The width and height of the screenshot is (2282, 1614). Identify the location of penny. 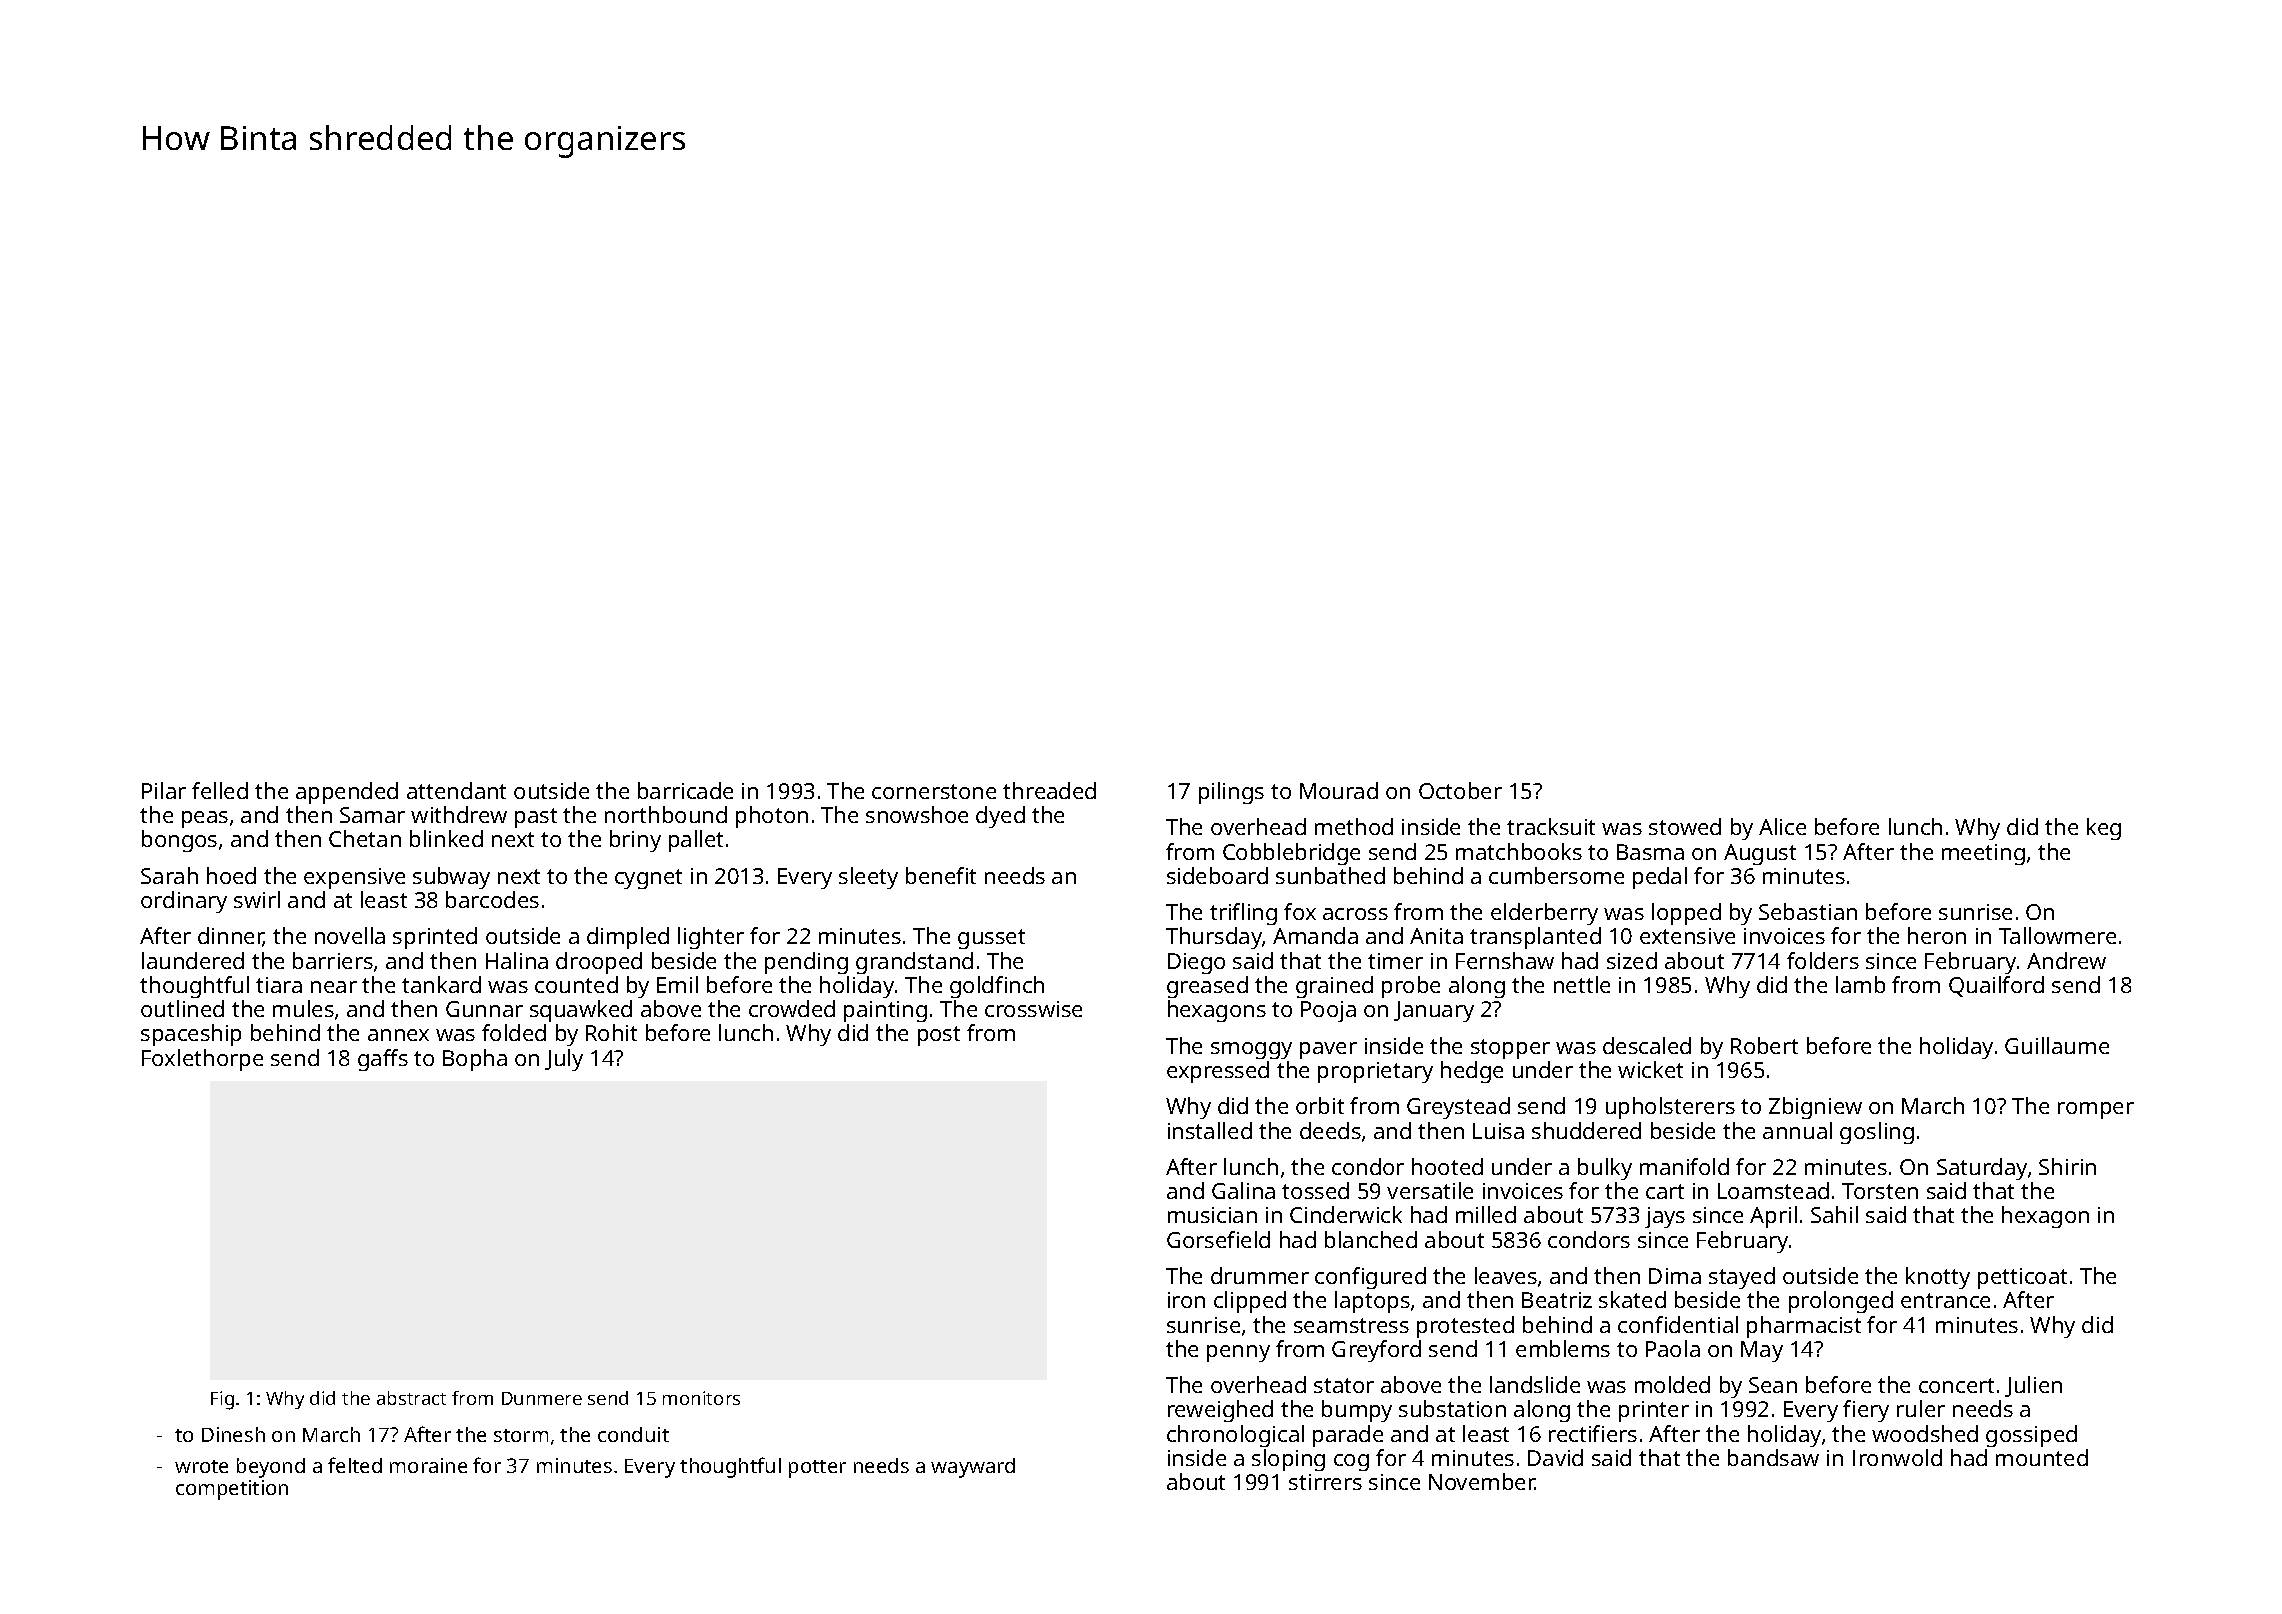
(1238, 1353).
